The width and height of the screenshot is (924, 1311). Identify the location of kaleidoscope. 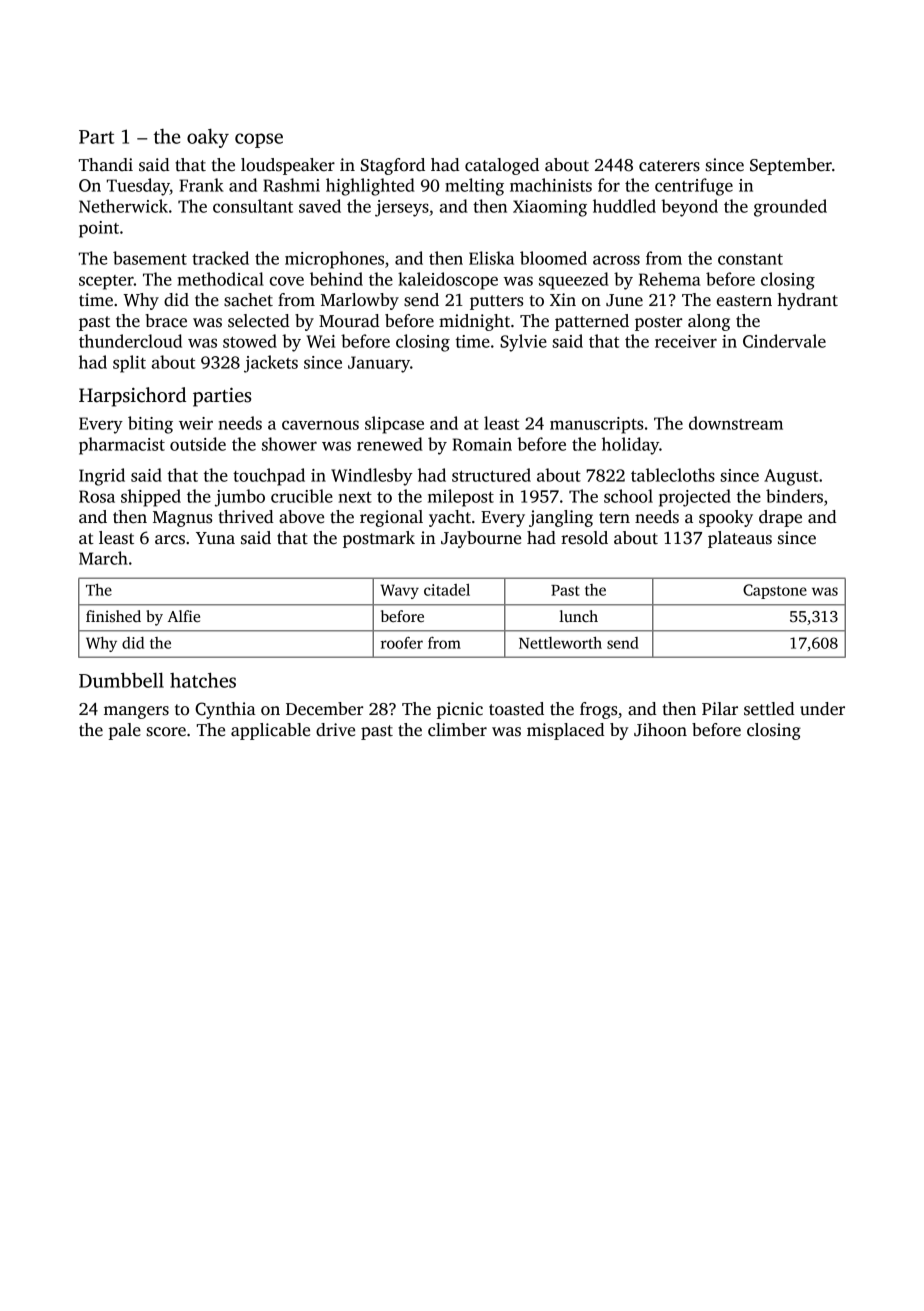
(448, 281).
